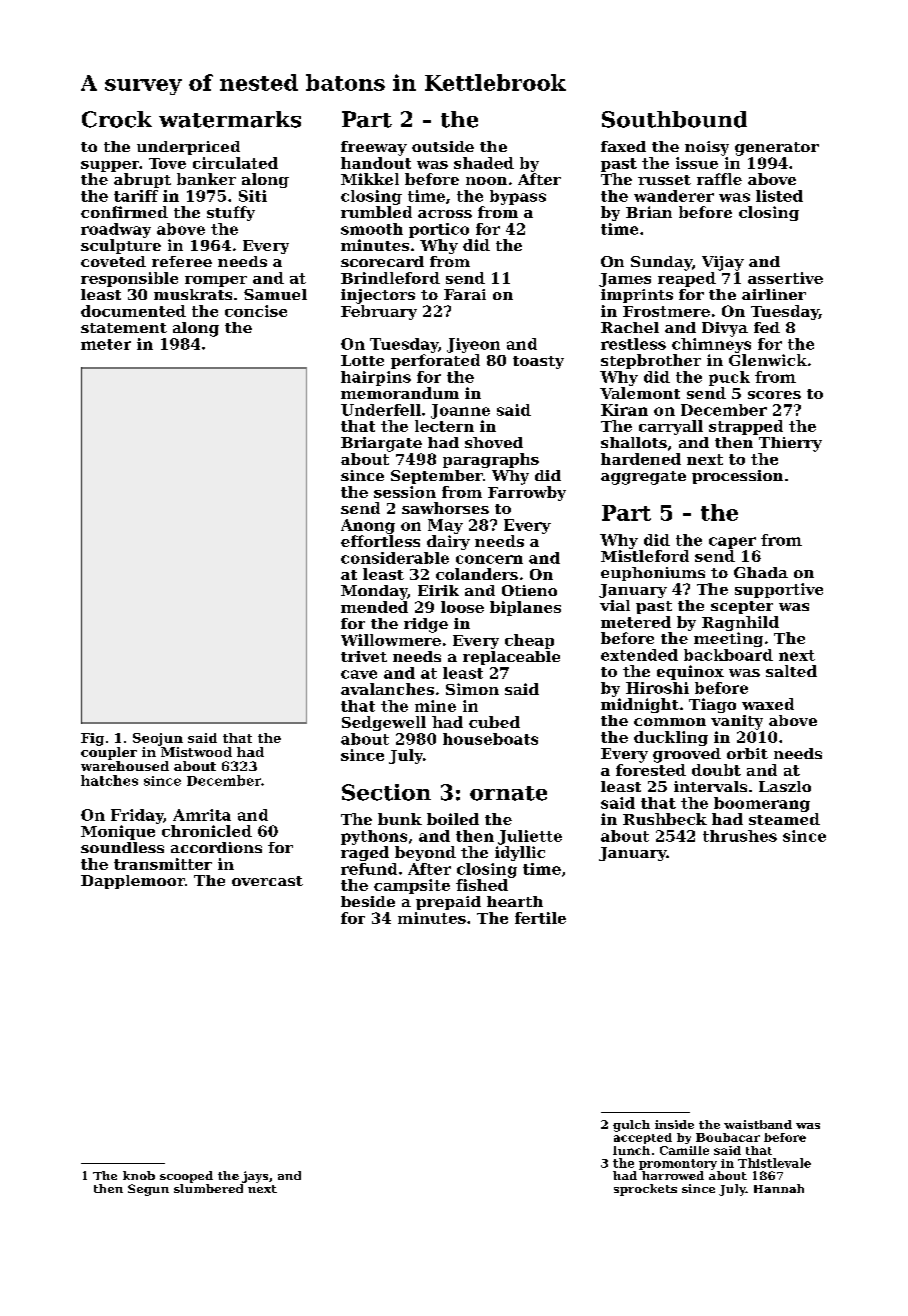 This screenshot has width=908, height=1316. Describe the element at coordinates (674, 119) in the screenshot. I see `Southbound` at that location.
